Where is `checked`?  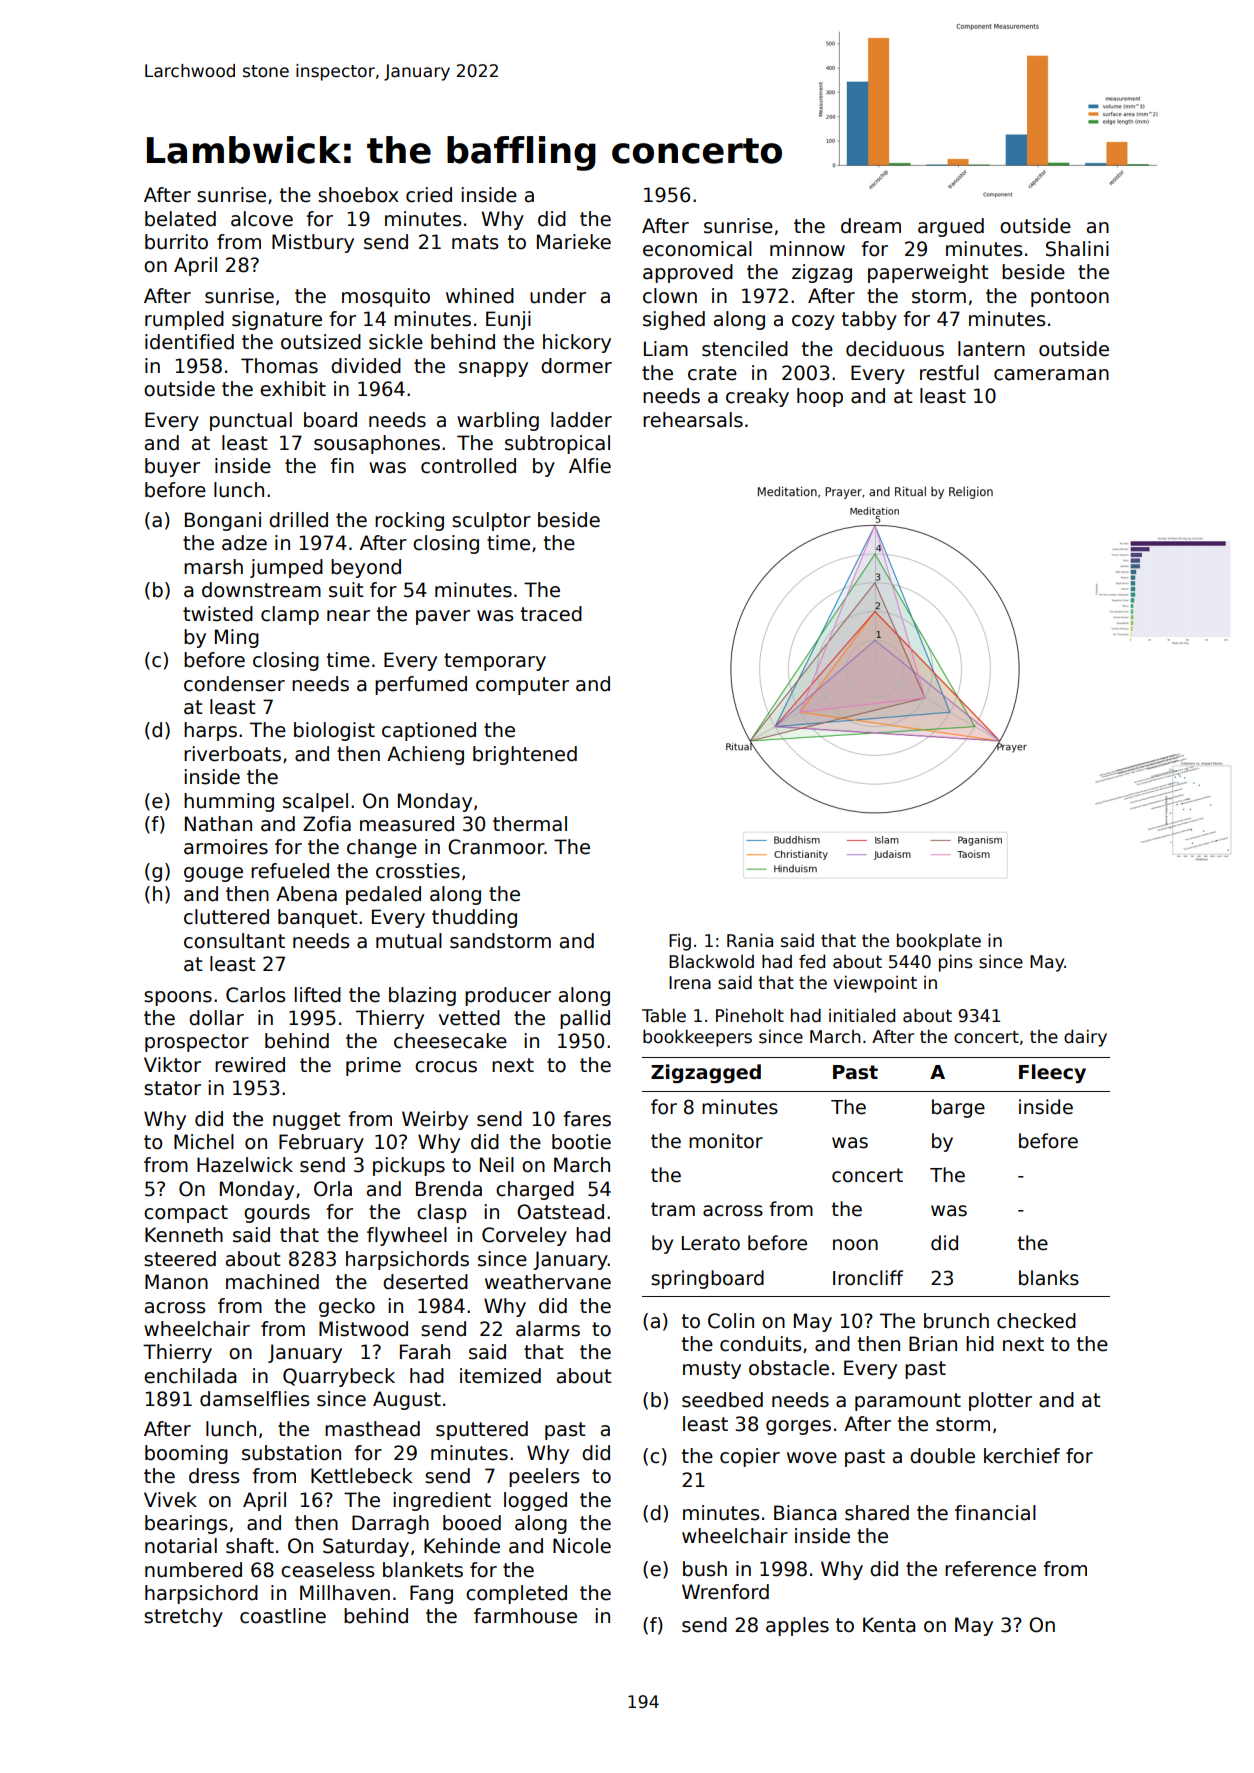
checked is located at coordinates (1036, 1321).
